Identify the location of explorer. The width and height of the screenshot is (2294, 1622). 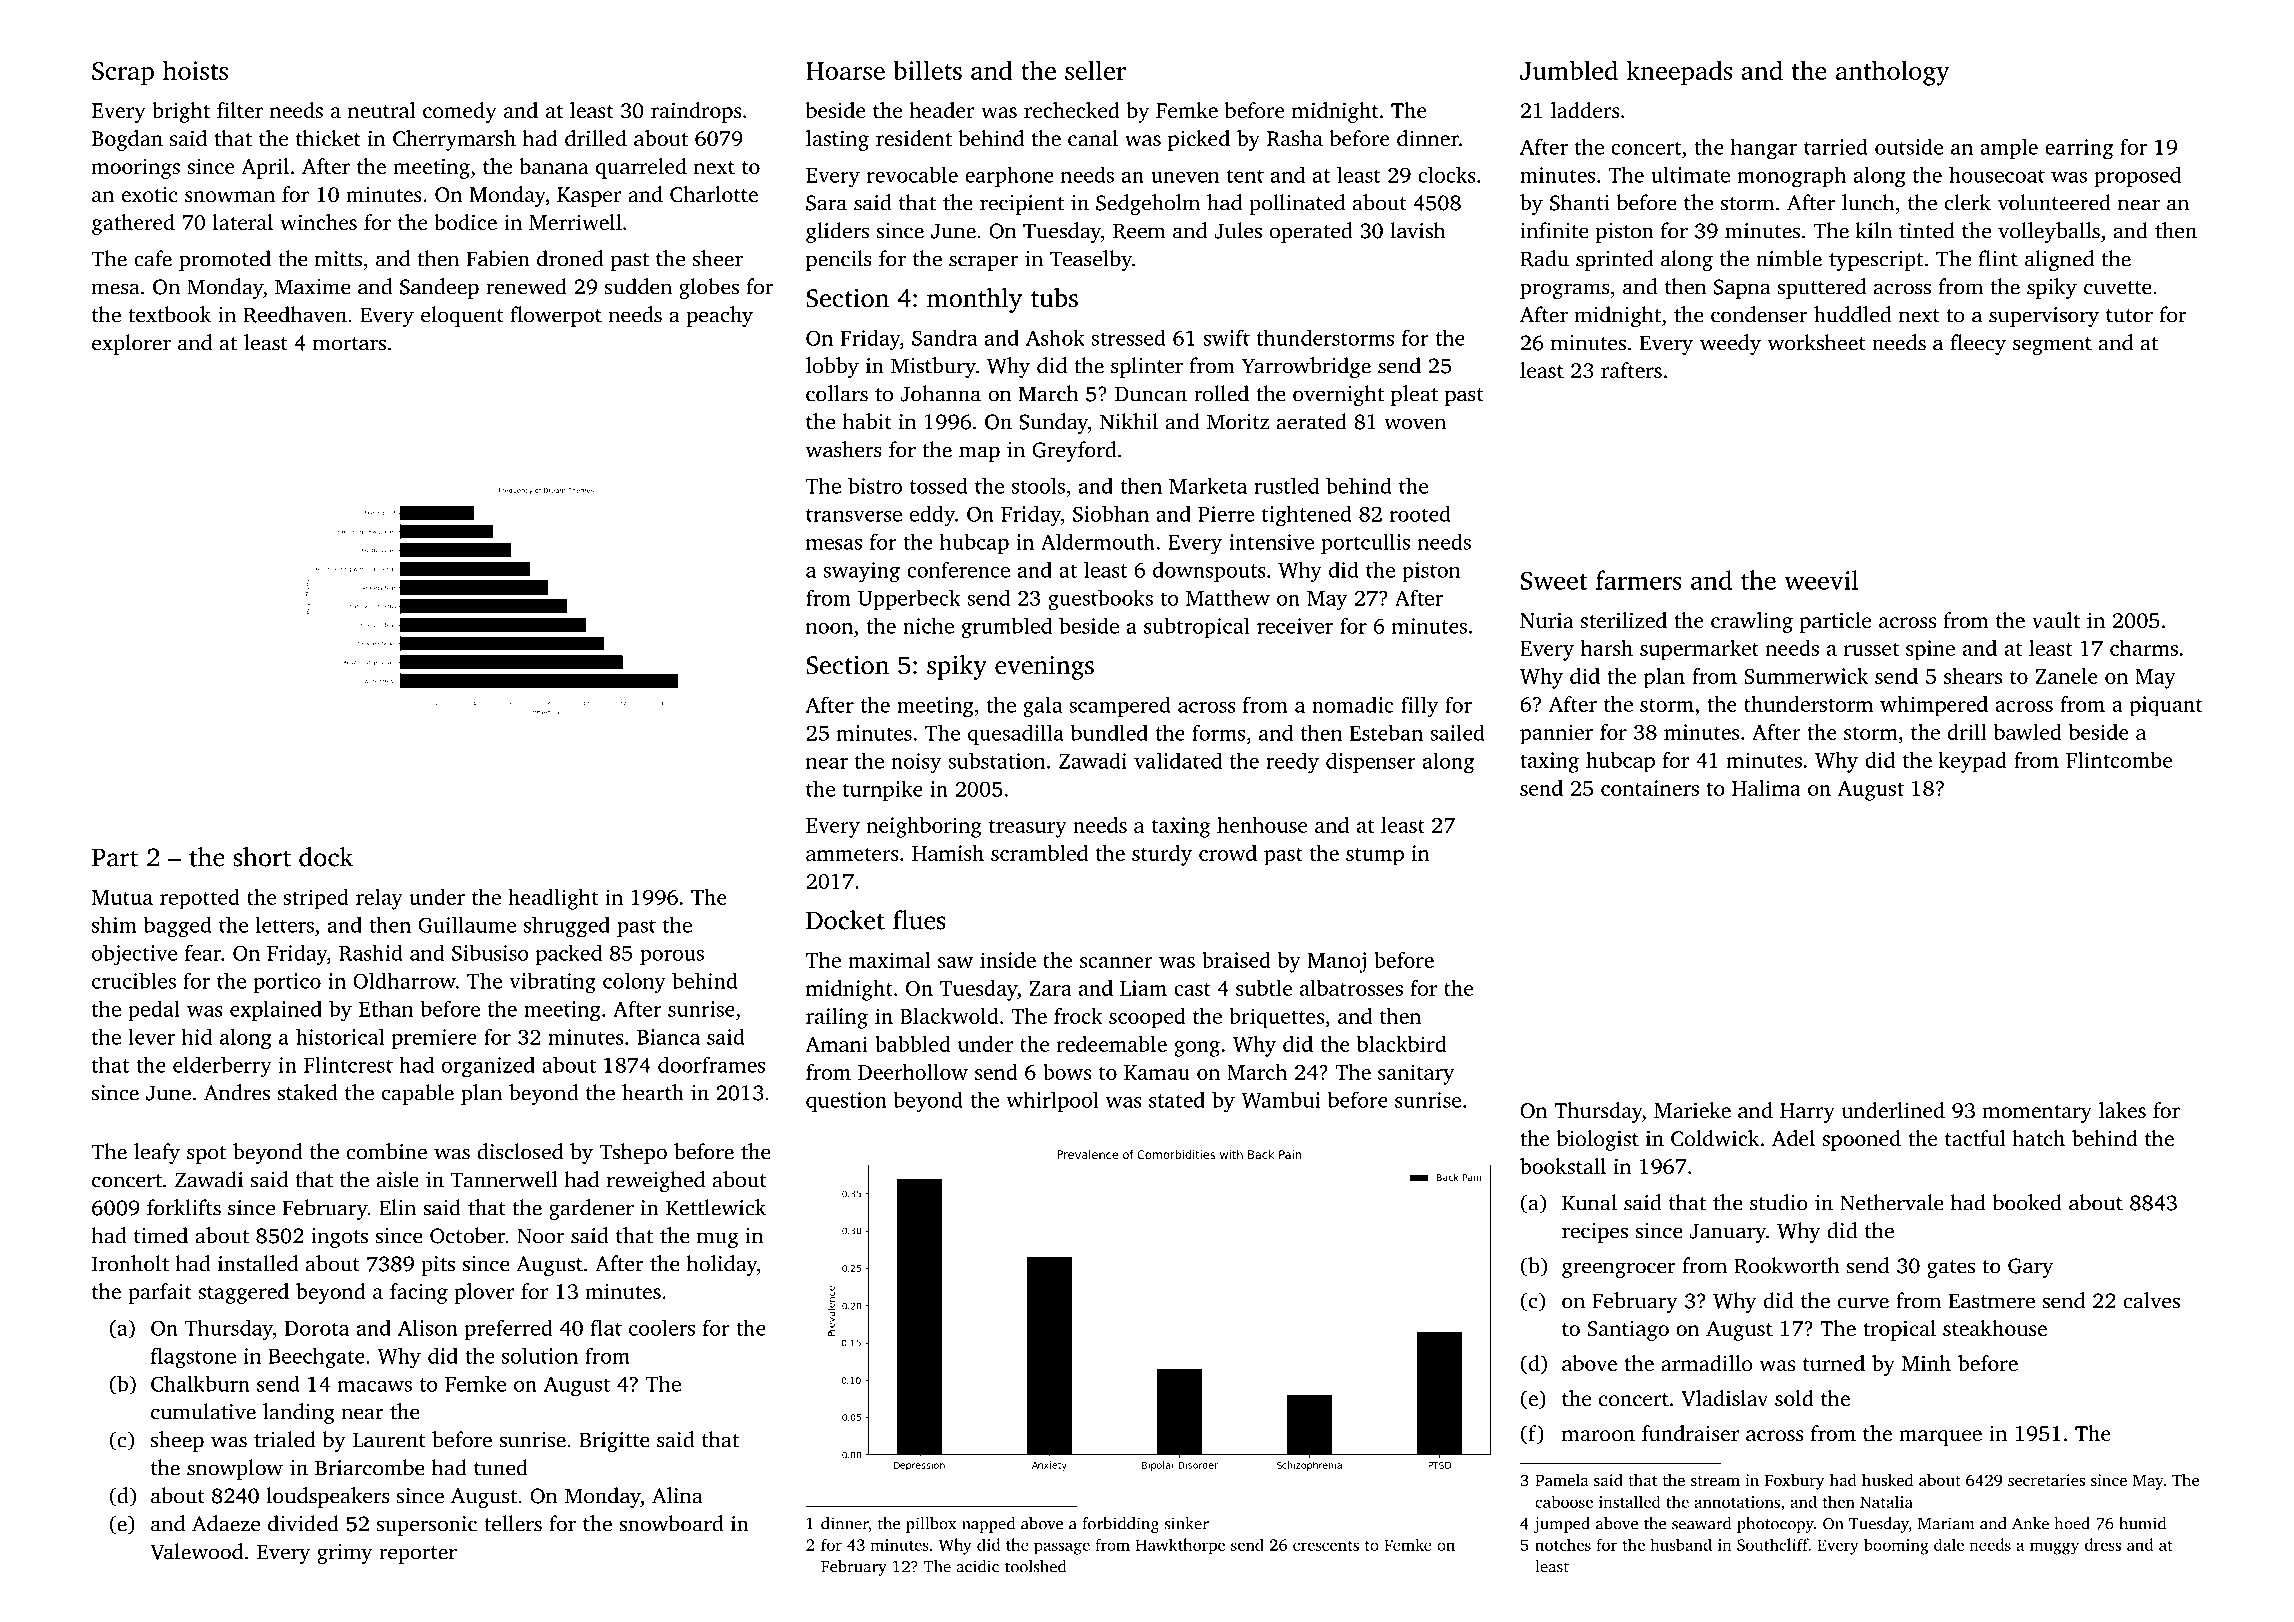
(131, 344).
